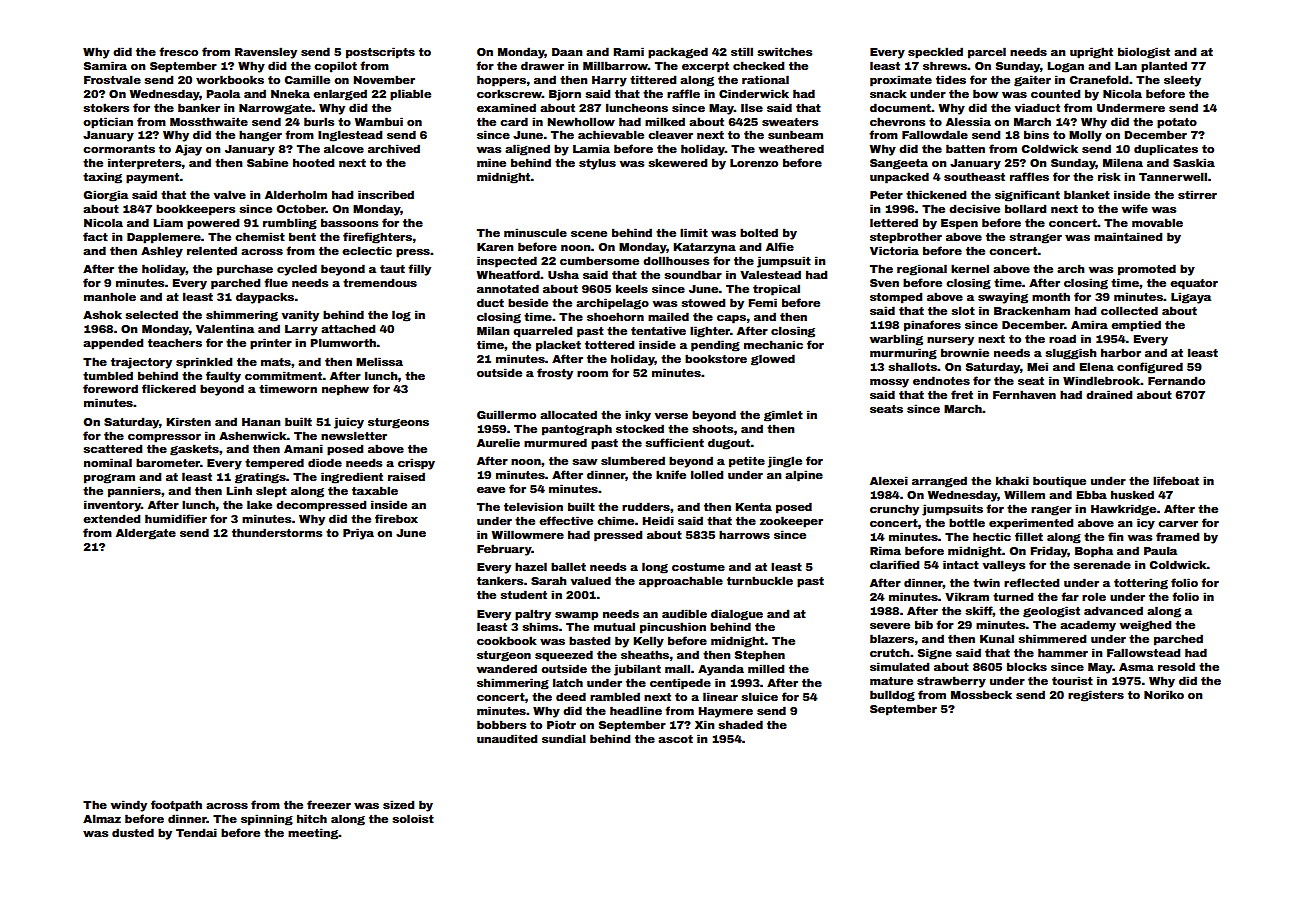 The width and height of the screenshot is (1308, 924). I want to click on appended, so click(113, 344).
